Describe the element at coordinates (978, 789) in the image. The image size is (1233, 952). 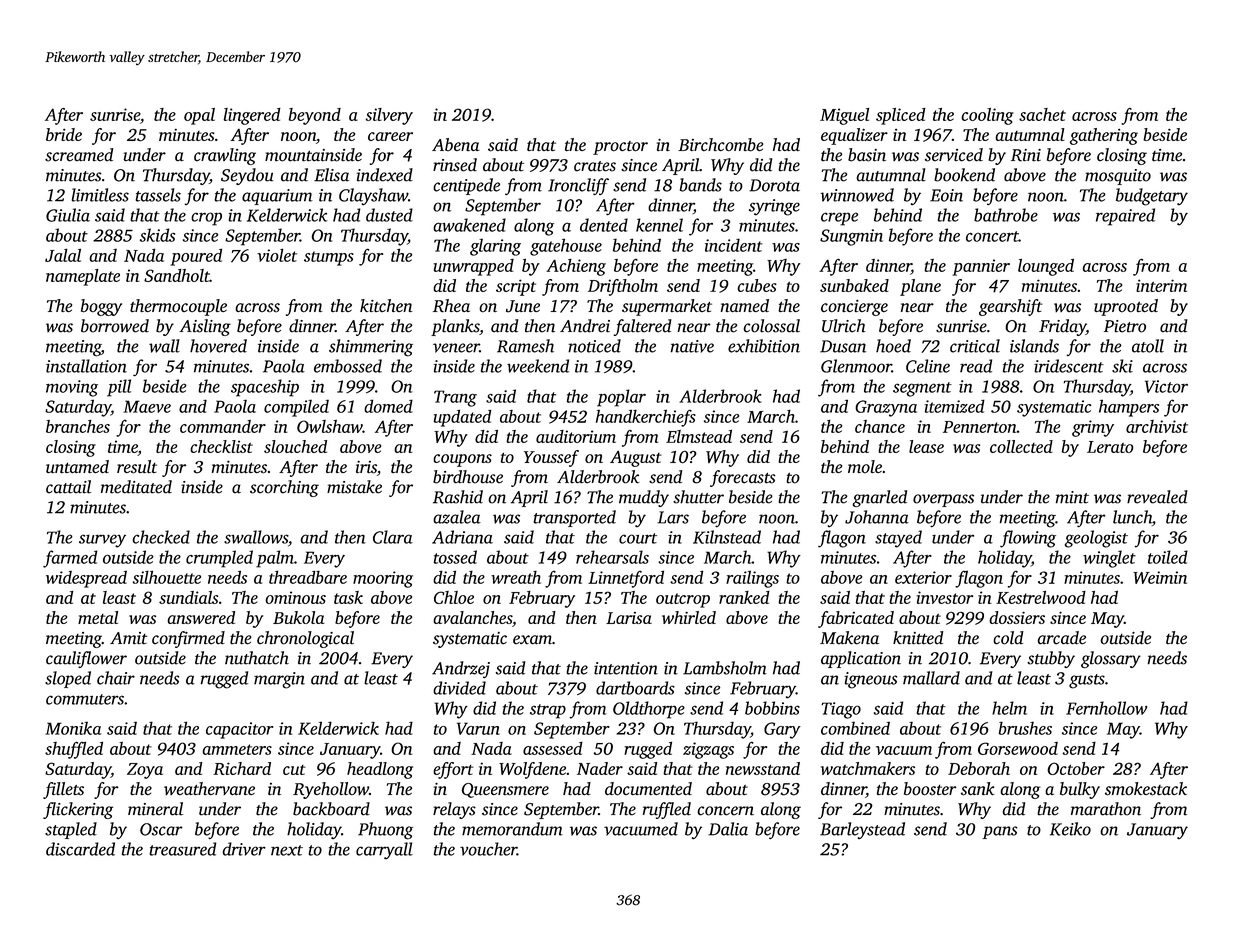
I see `sank` at that location.
